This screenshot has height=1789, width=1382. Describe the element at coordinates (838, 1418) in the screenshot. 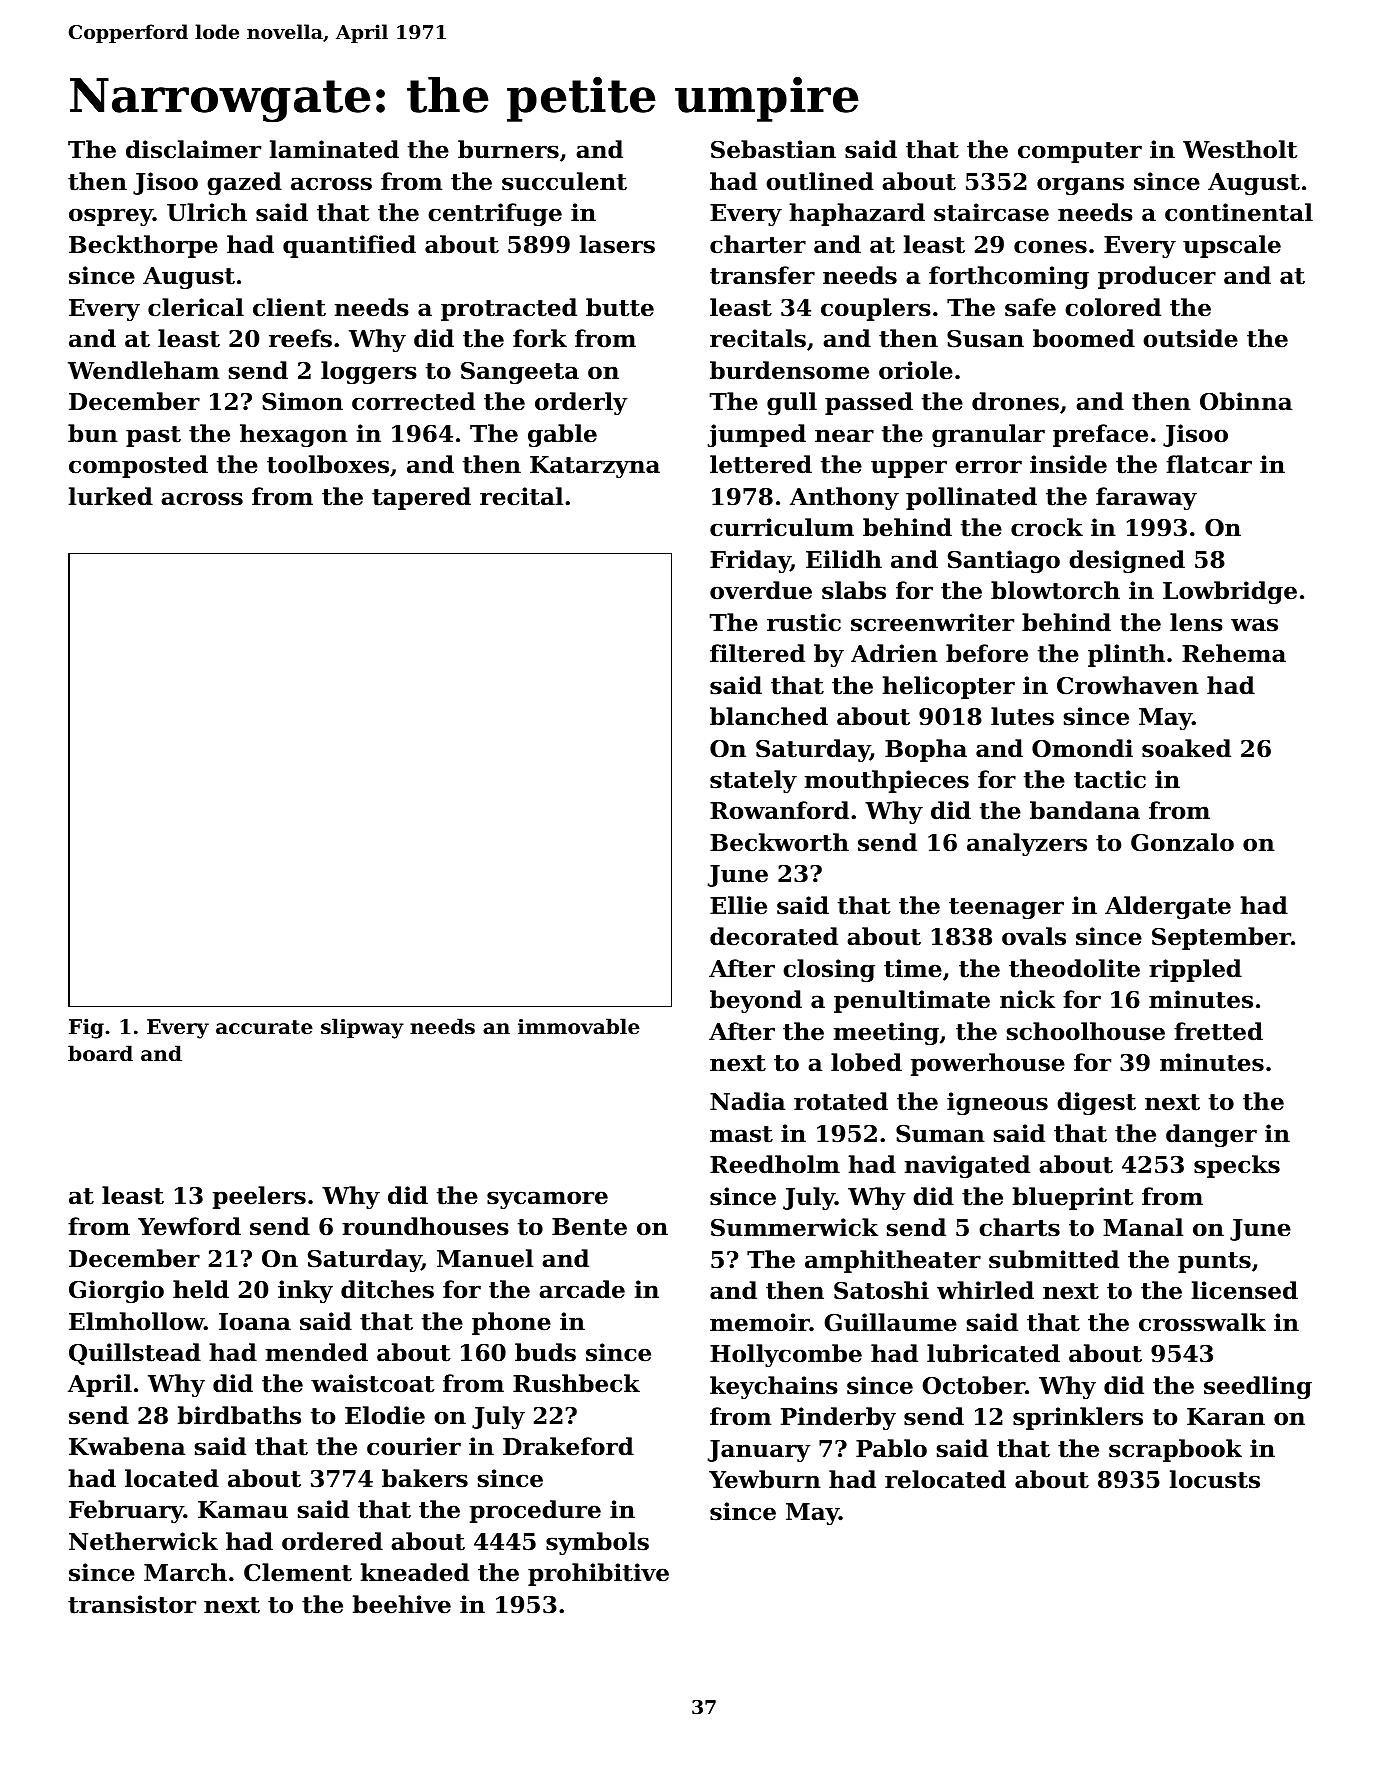

I see `Pinderby` at that location.
